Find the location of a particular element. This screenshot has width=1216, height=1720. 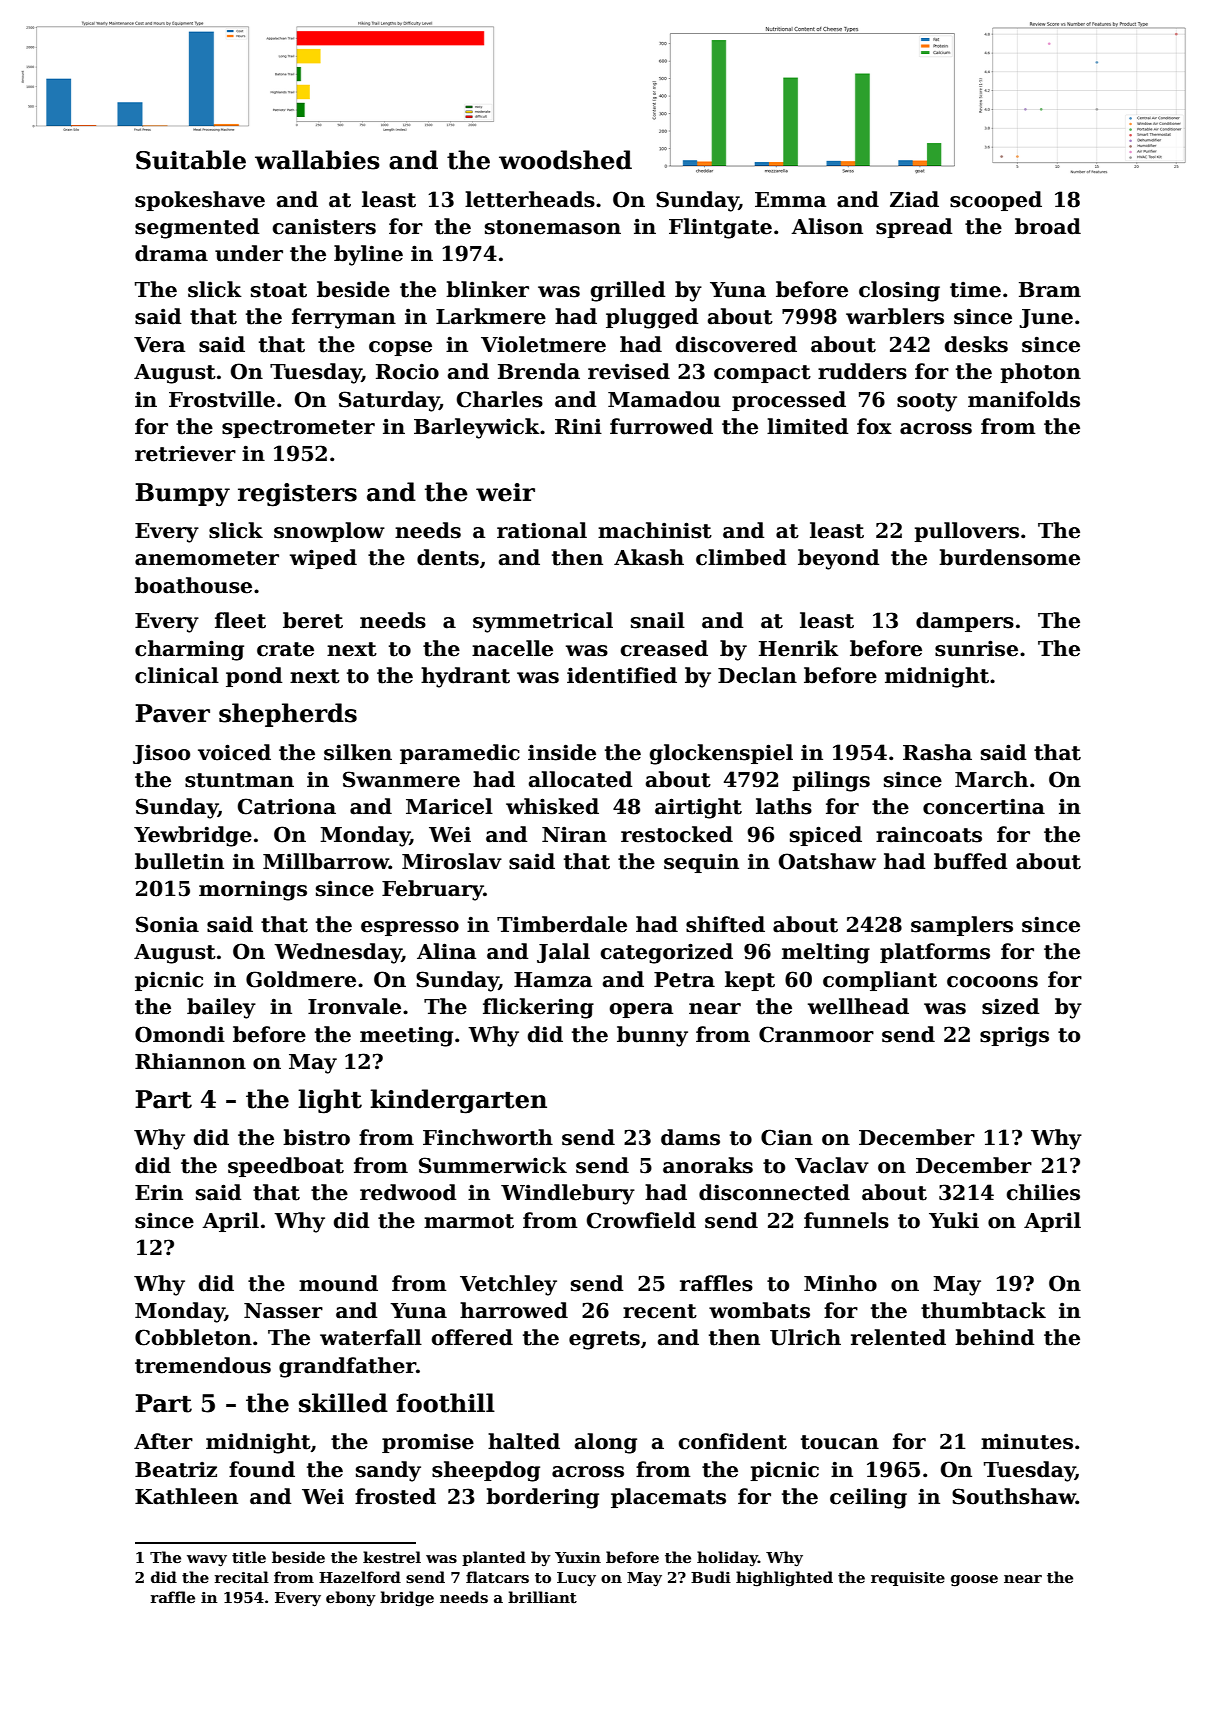

pullovers is located at coordinates (966, 532).
